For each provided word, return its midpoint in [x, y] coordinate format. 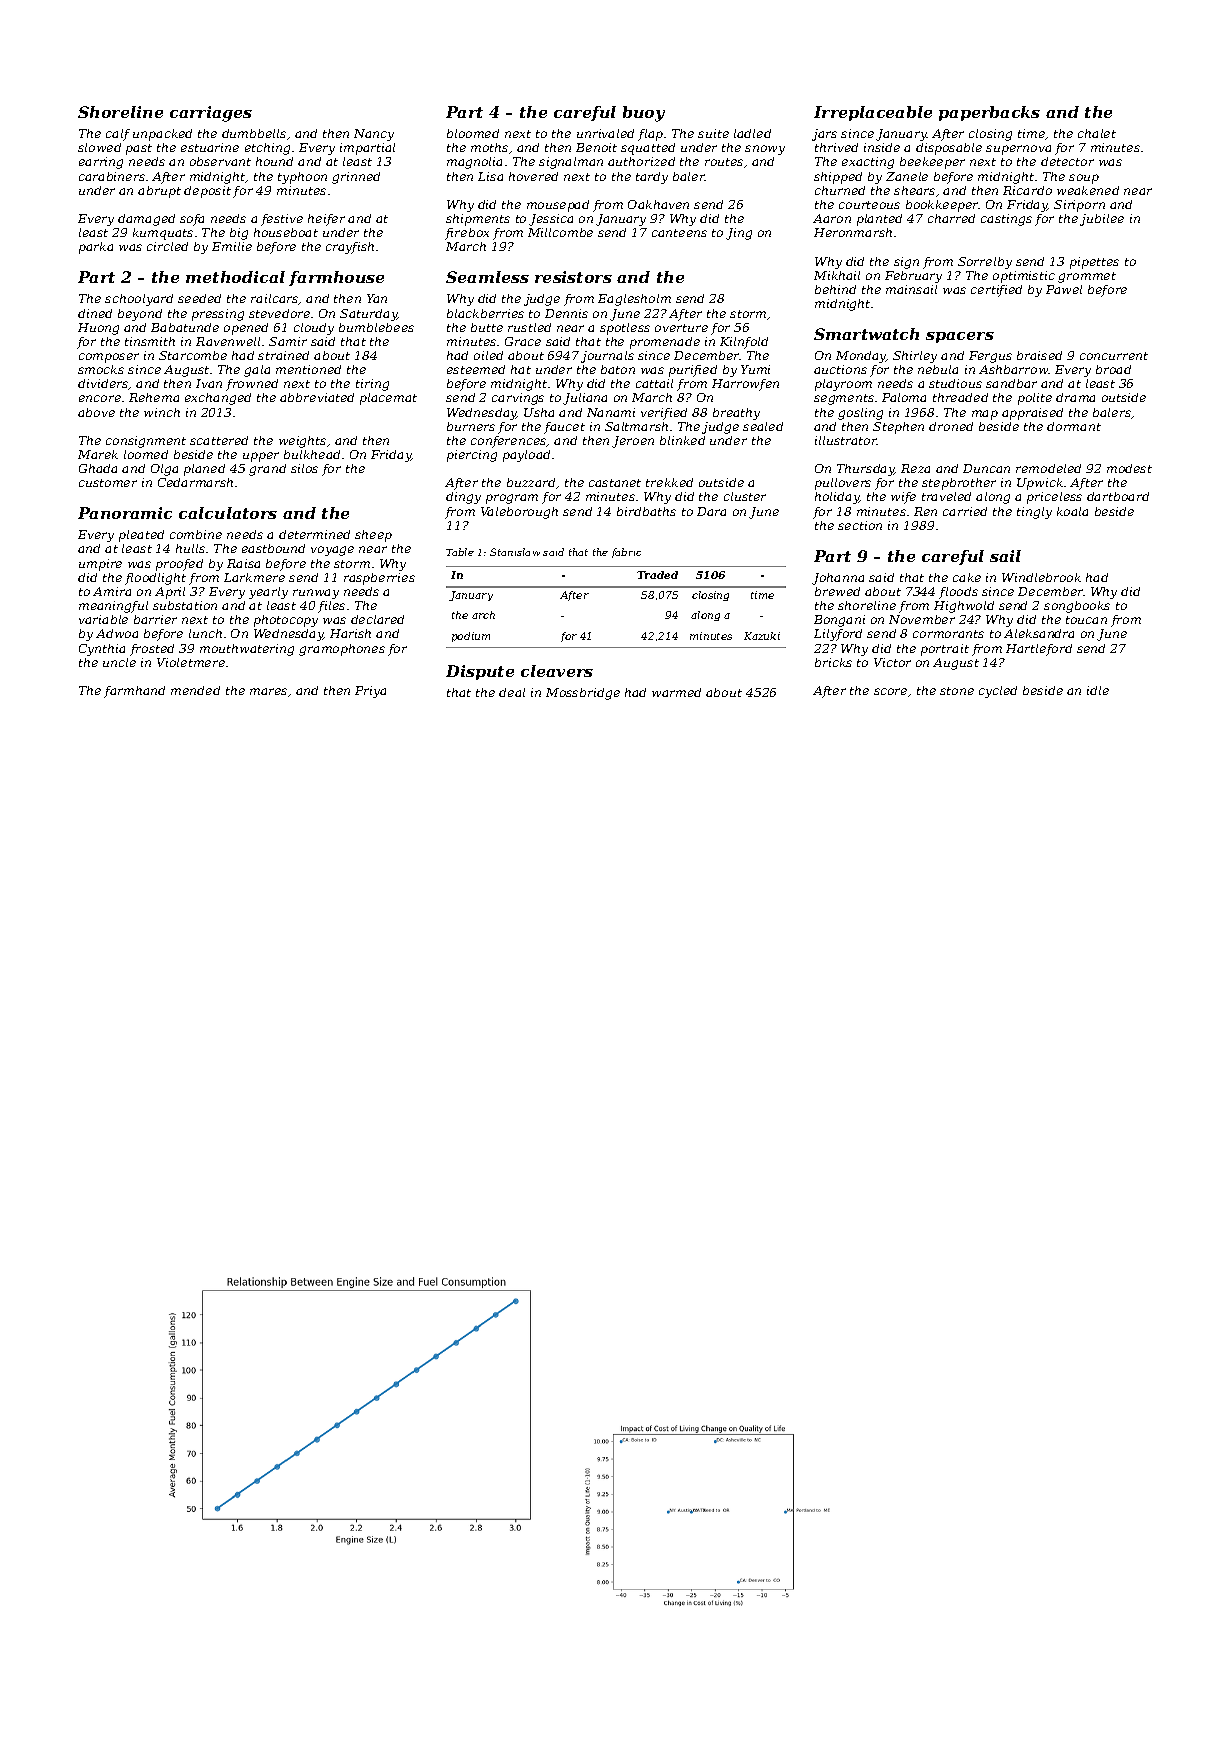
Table [460, 552]
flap [650, 135]
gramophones [342, 650]
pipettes [1094, 263]
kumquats [163, 234]
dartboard [1118, 496]
